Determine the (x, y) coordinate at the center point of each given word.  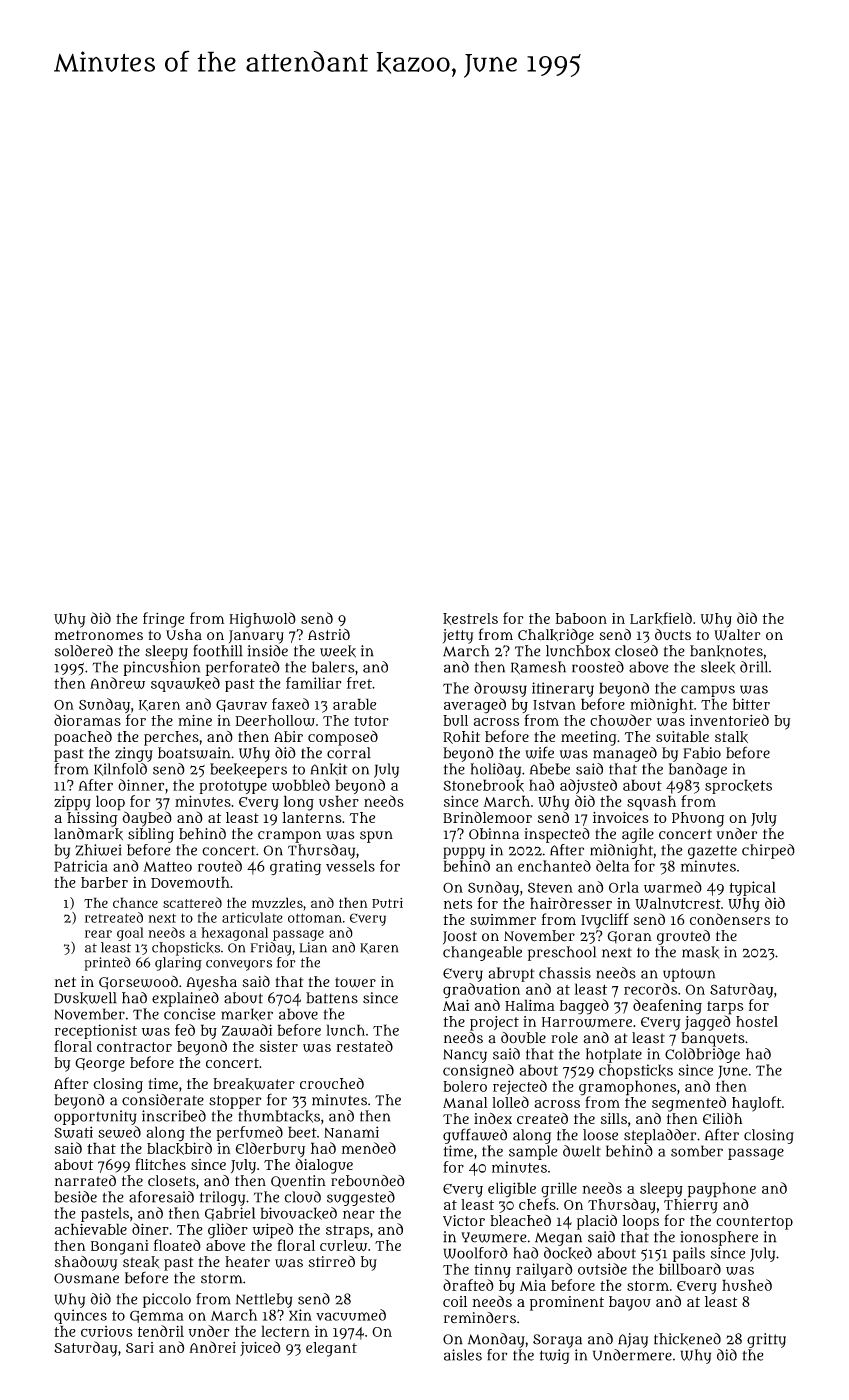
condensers (730, 919)
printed (107, 964)
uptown (689, 975)
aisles (463, 1355)
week (338, 651)
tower (355, 982)
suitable (682, 736)
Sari (140, 1347)
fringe (163, 620)
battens (332, 998)
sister (279, 1046)
